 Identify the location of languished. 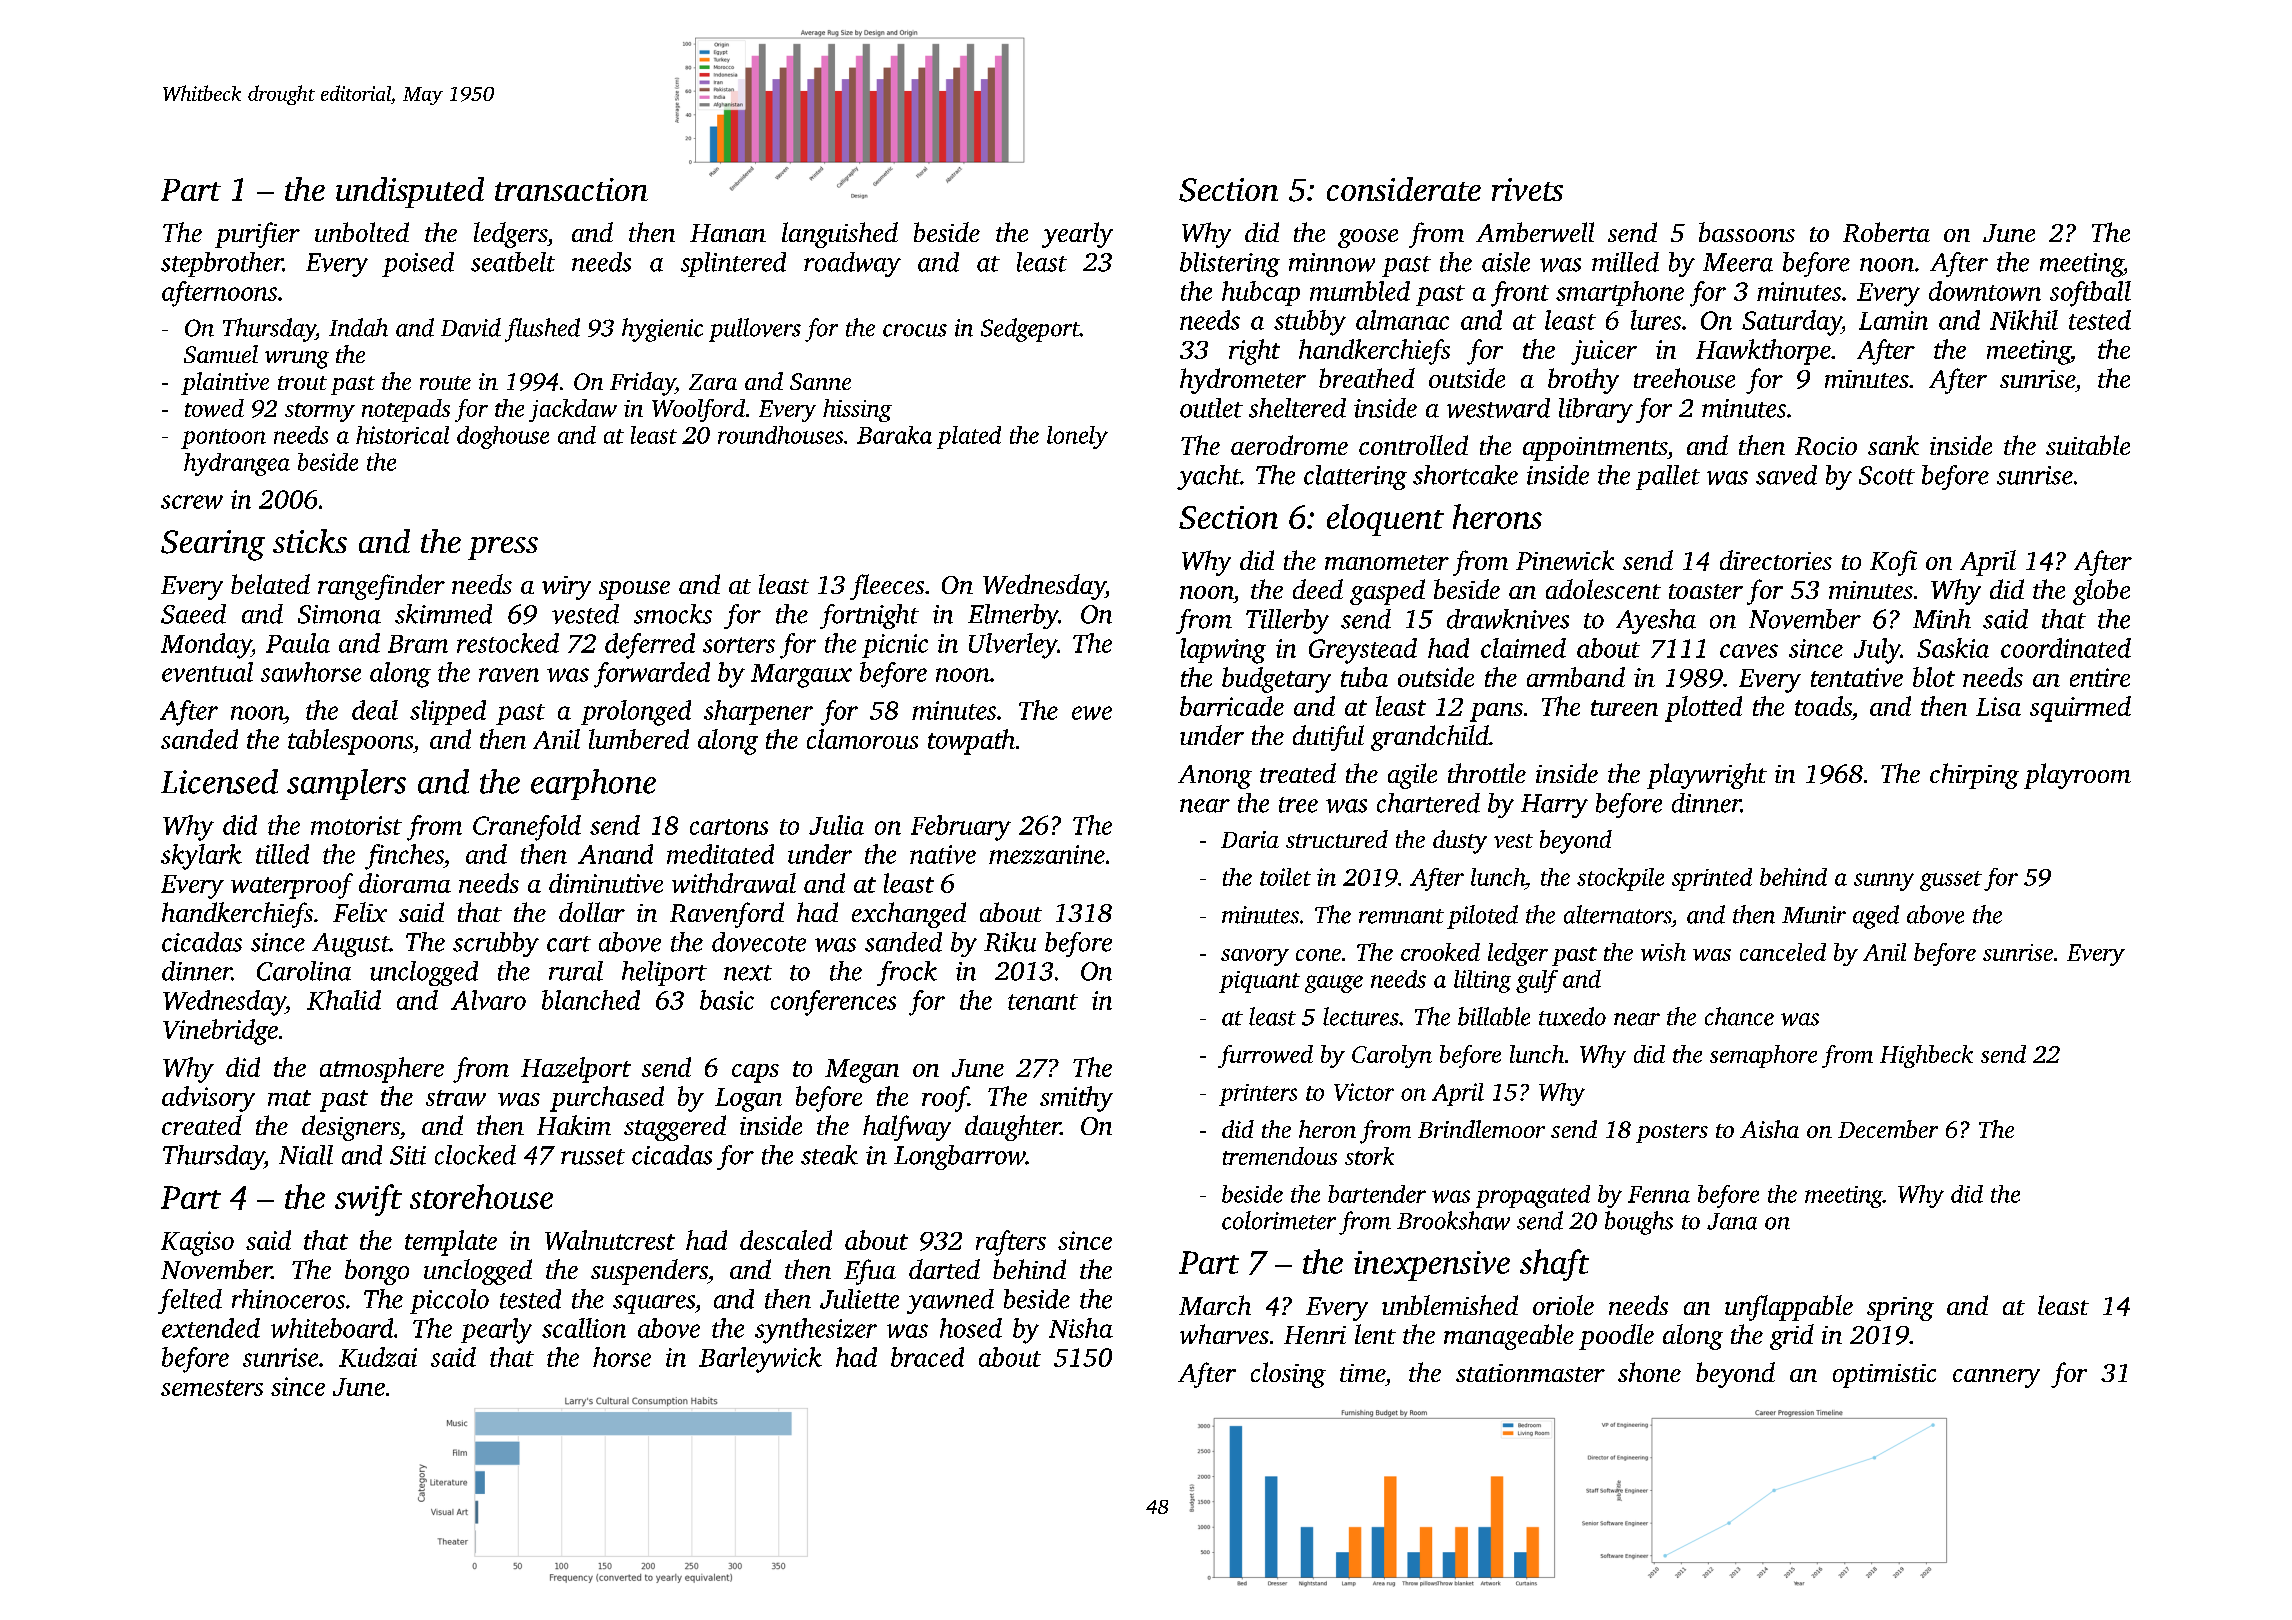
(840, 235).
